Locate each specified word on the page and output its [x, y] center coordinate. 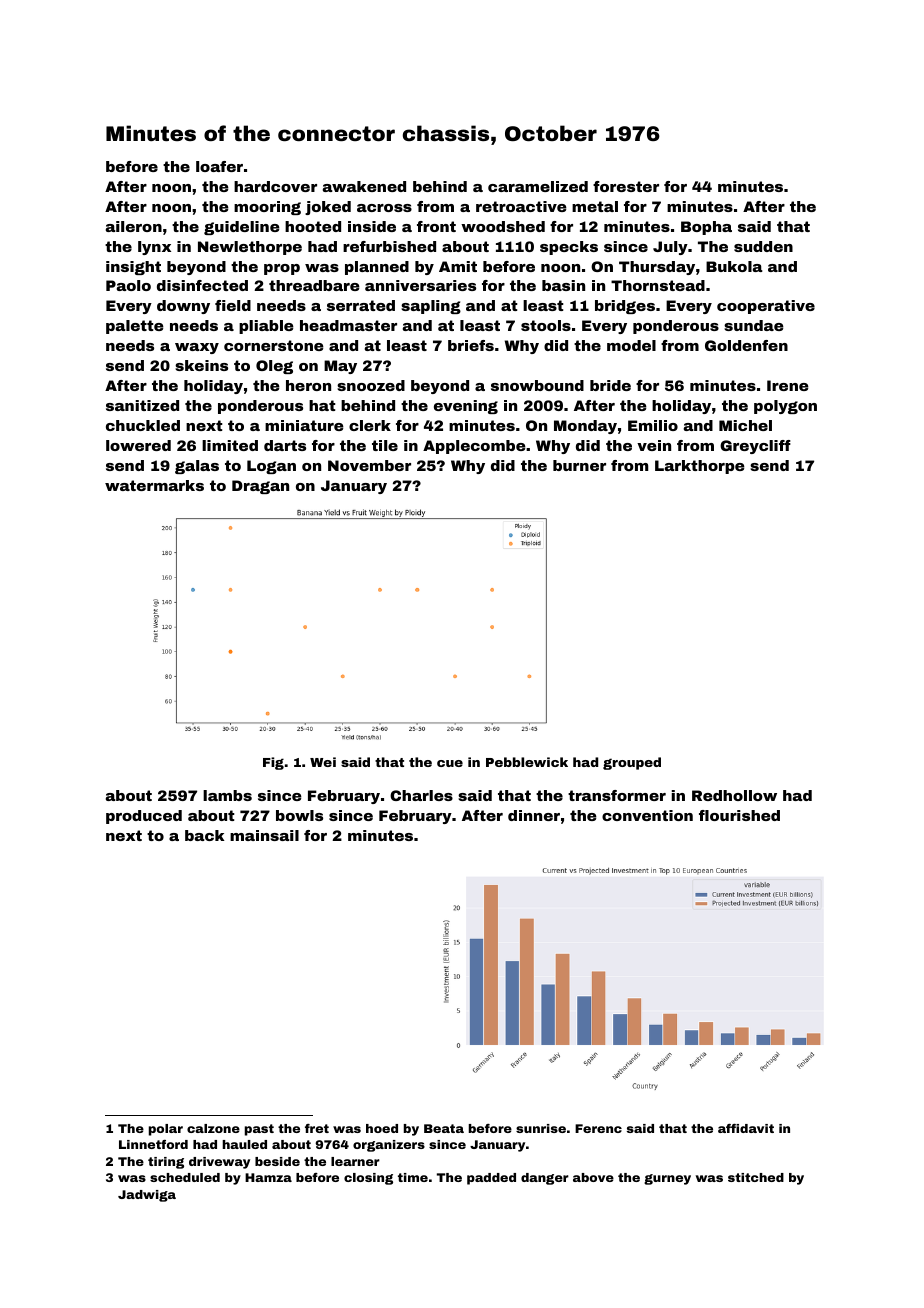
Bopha [706, 228]
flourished [739, 815]
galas [197, 467]
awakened [364, 186]
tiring [166, 1163]
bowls [299, 815]
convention [647, 815]
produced [144, 817]
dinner [534, 815]
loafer [219, 166]
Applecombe [474, 447]
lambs [227, 795]
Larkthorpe [700, 467]
